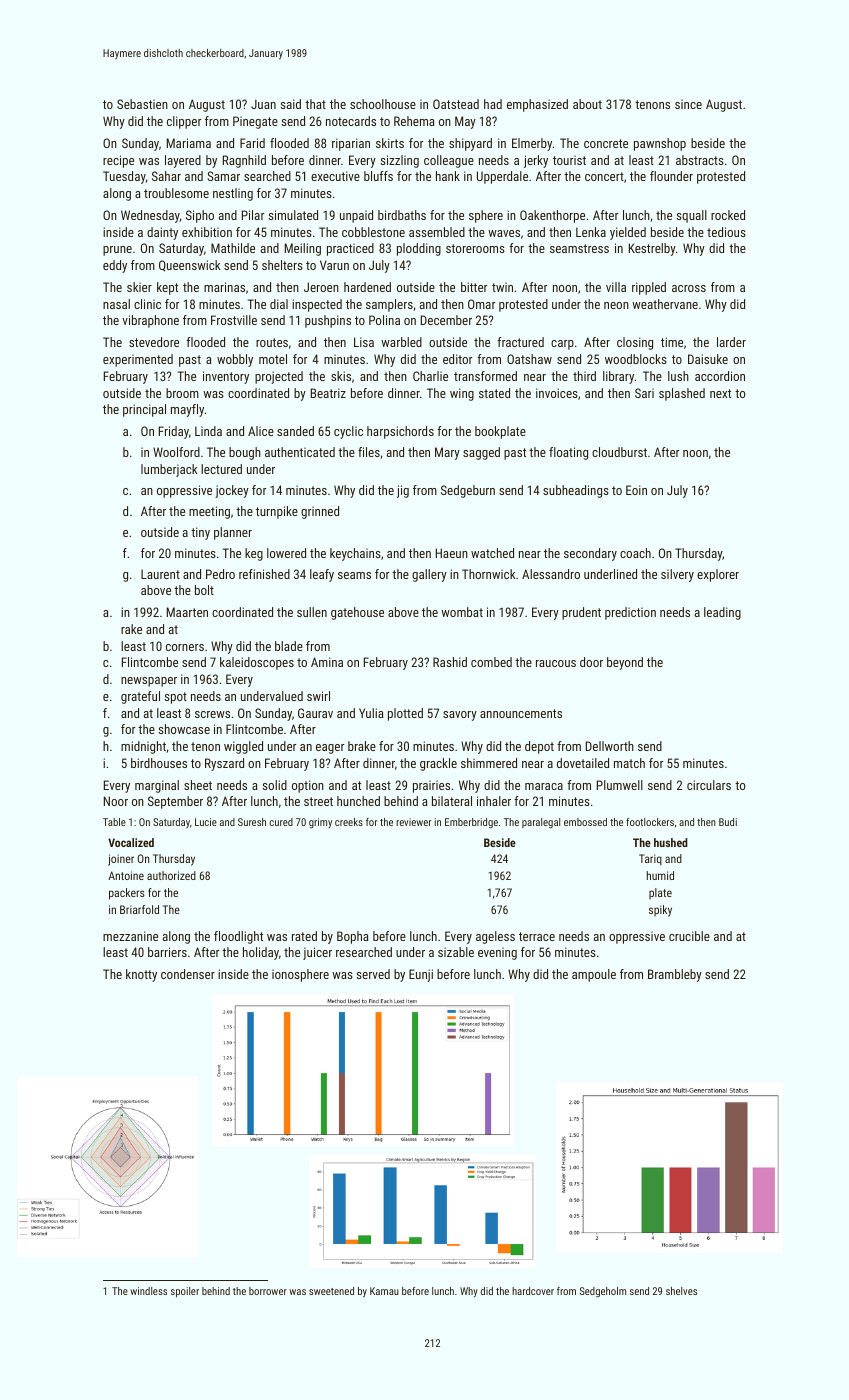  I want to click on Eoin, so click(636, 490).
